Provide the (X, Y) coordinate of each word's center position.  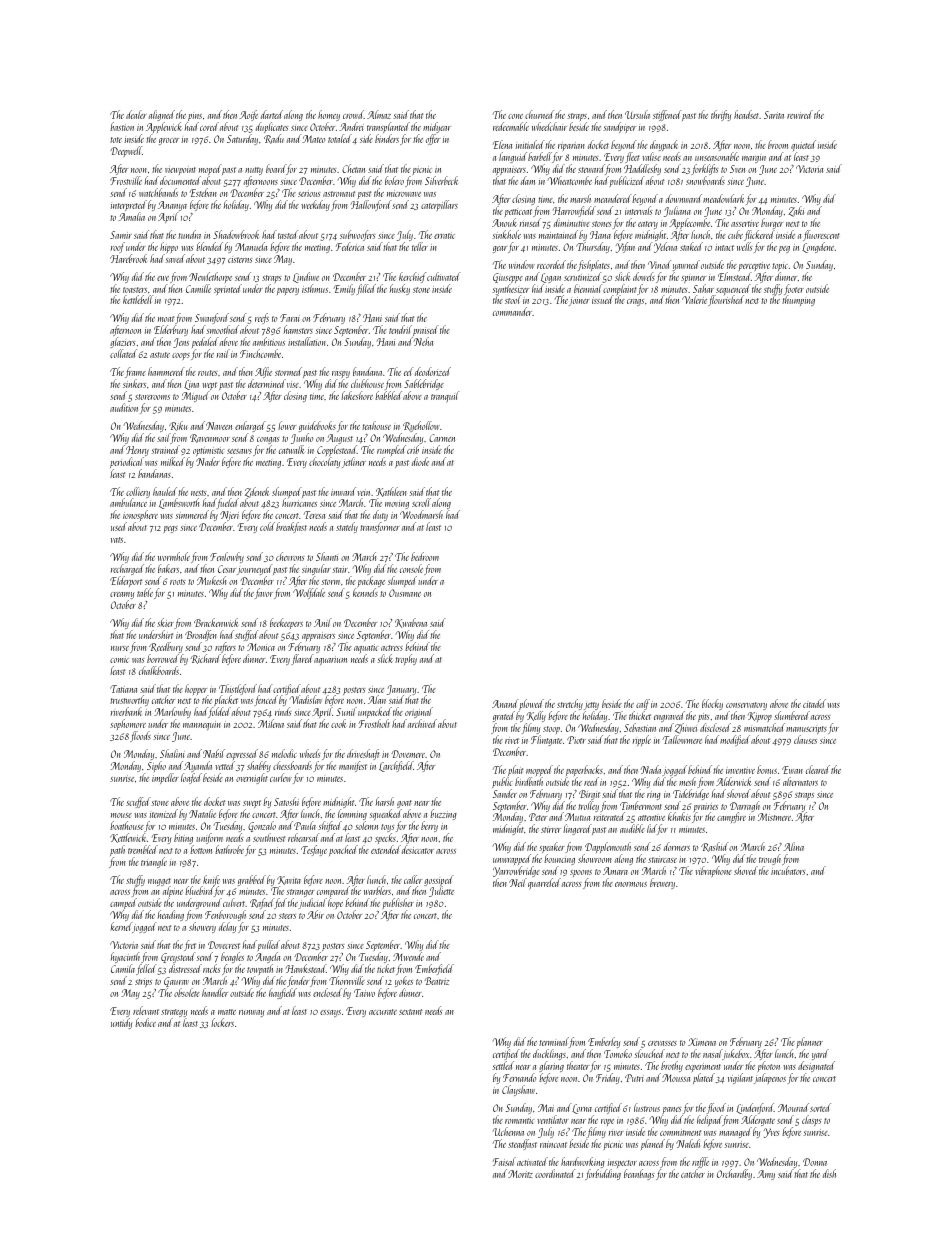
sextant (410, 1012)
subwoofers (358, 235)
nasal (713, 1054)
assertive (745, 223)
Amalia (132, 216)
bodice (145, 1022)
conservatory (746, 706)
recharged (127, 569)
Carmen (442, 438)
